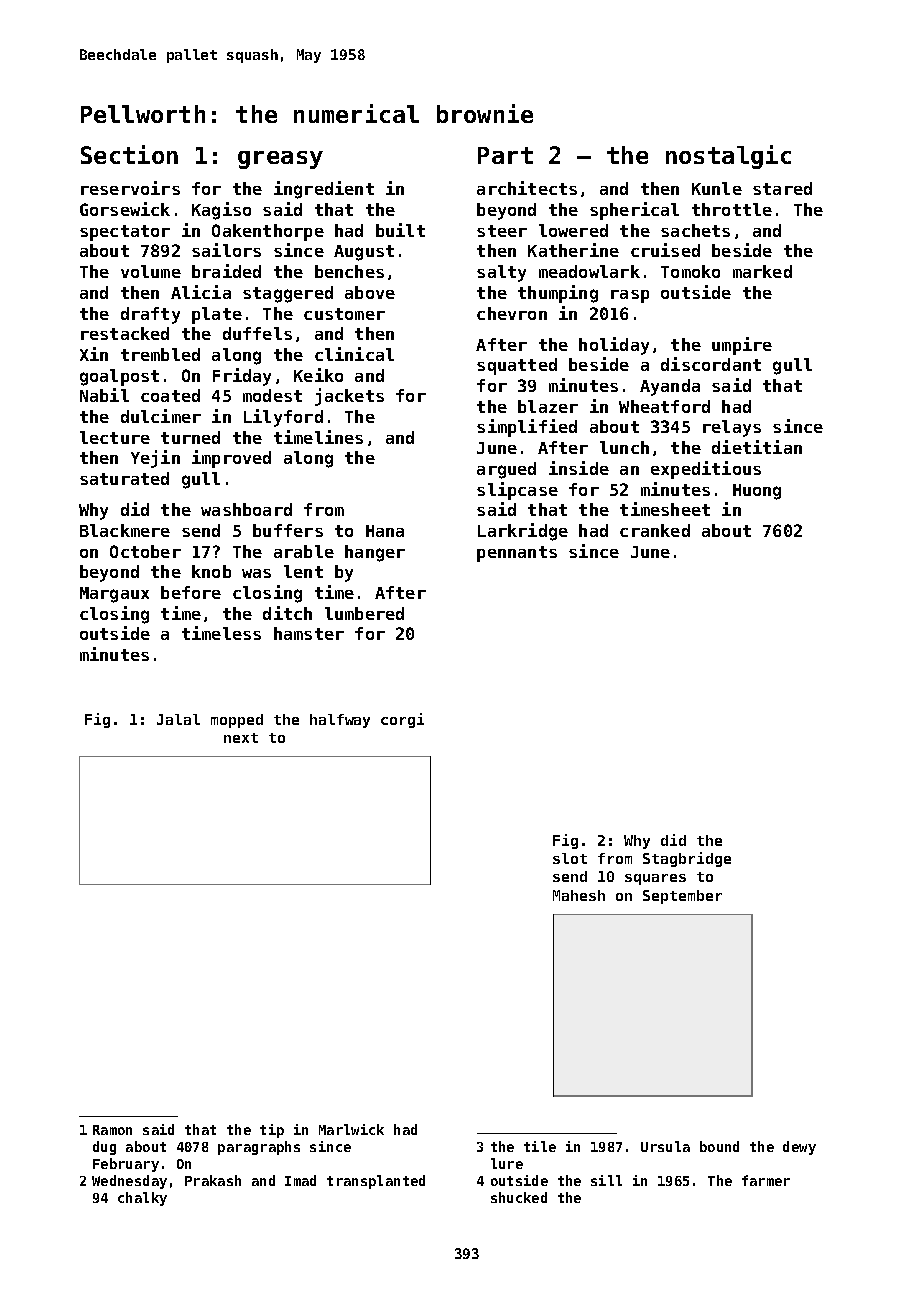  Describe the element at coordinates (655, 530) in the screenshot. I see `cranked` at that location.
